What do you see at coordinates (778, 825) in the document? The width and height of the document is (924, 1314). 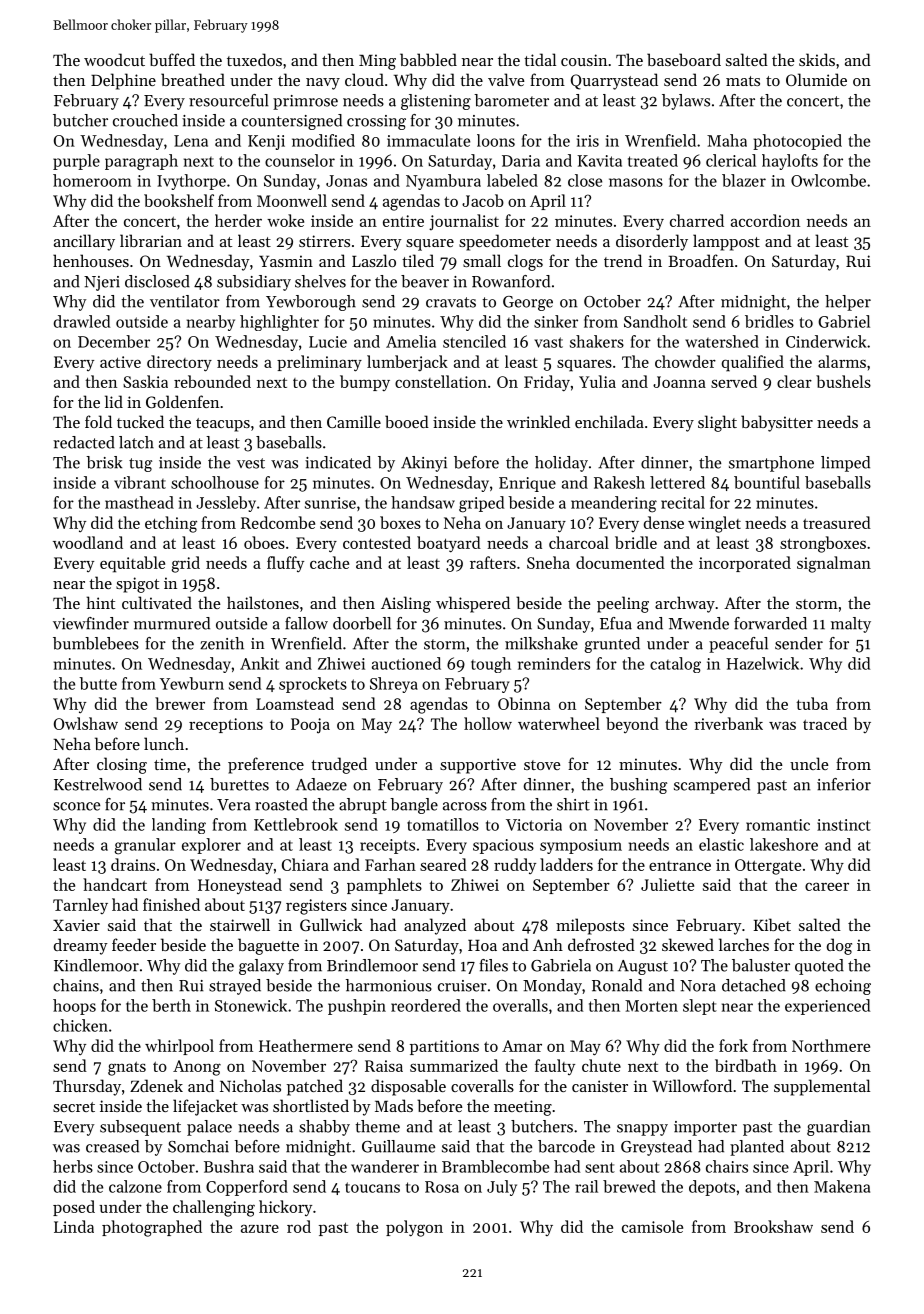 I see `romantic` at bounding box center [778, 825].
